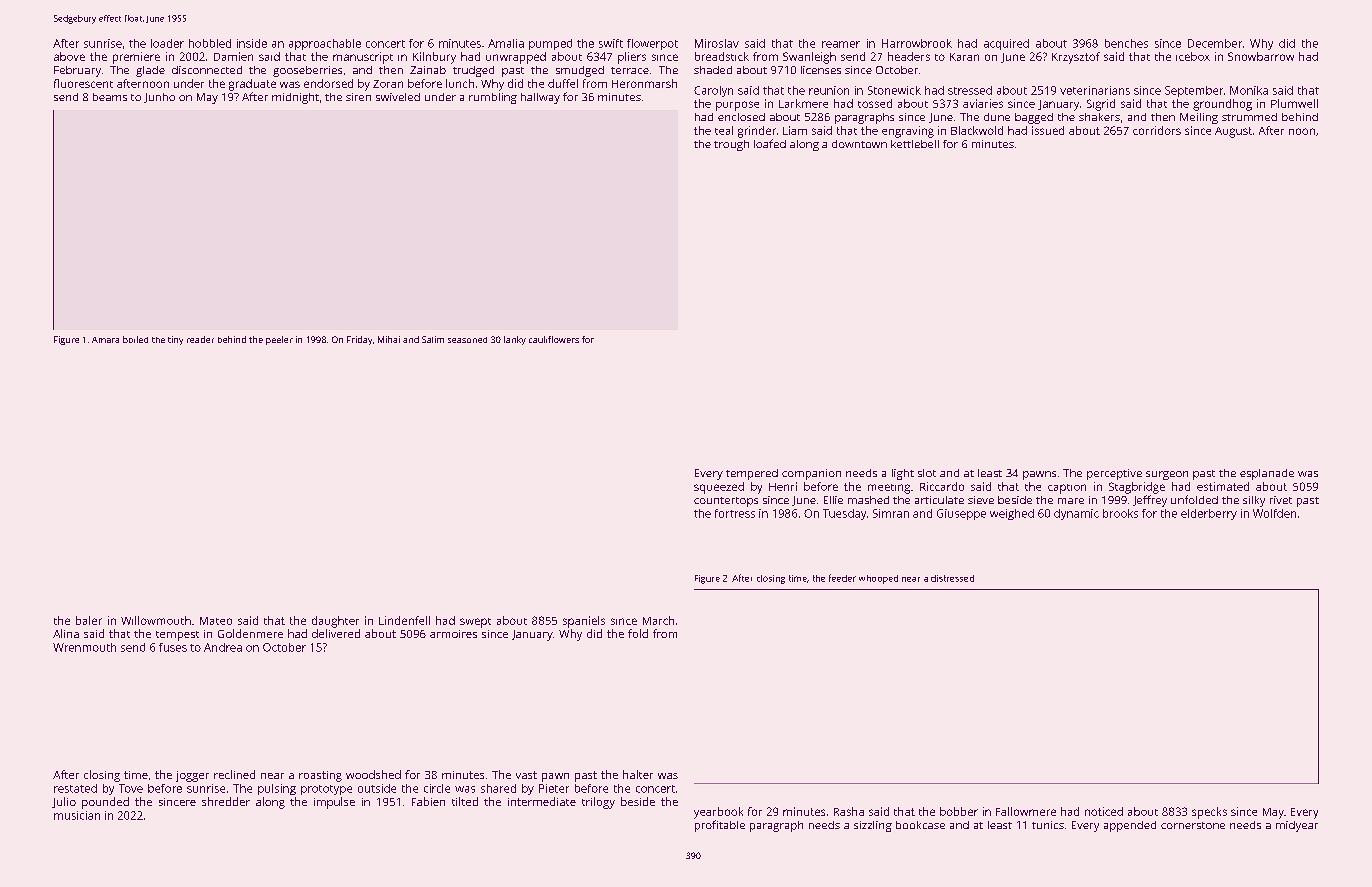 Image resolution: width=1372 pixels, height=887 pixels. What do you see at coordinates (731, 145) in the document?
I see `trough` at bounding box center [731, 145].
